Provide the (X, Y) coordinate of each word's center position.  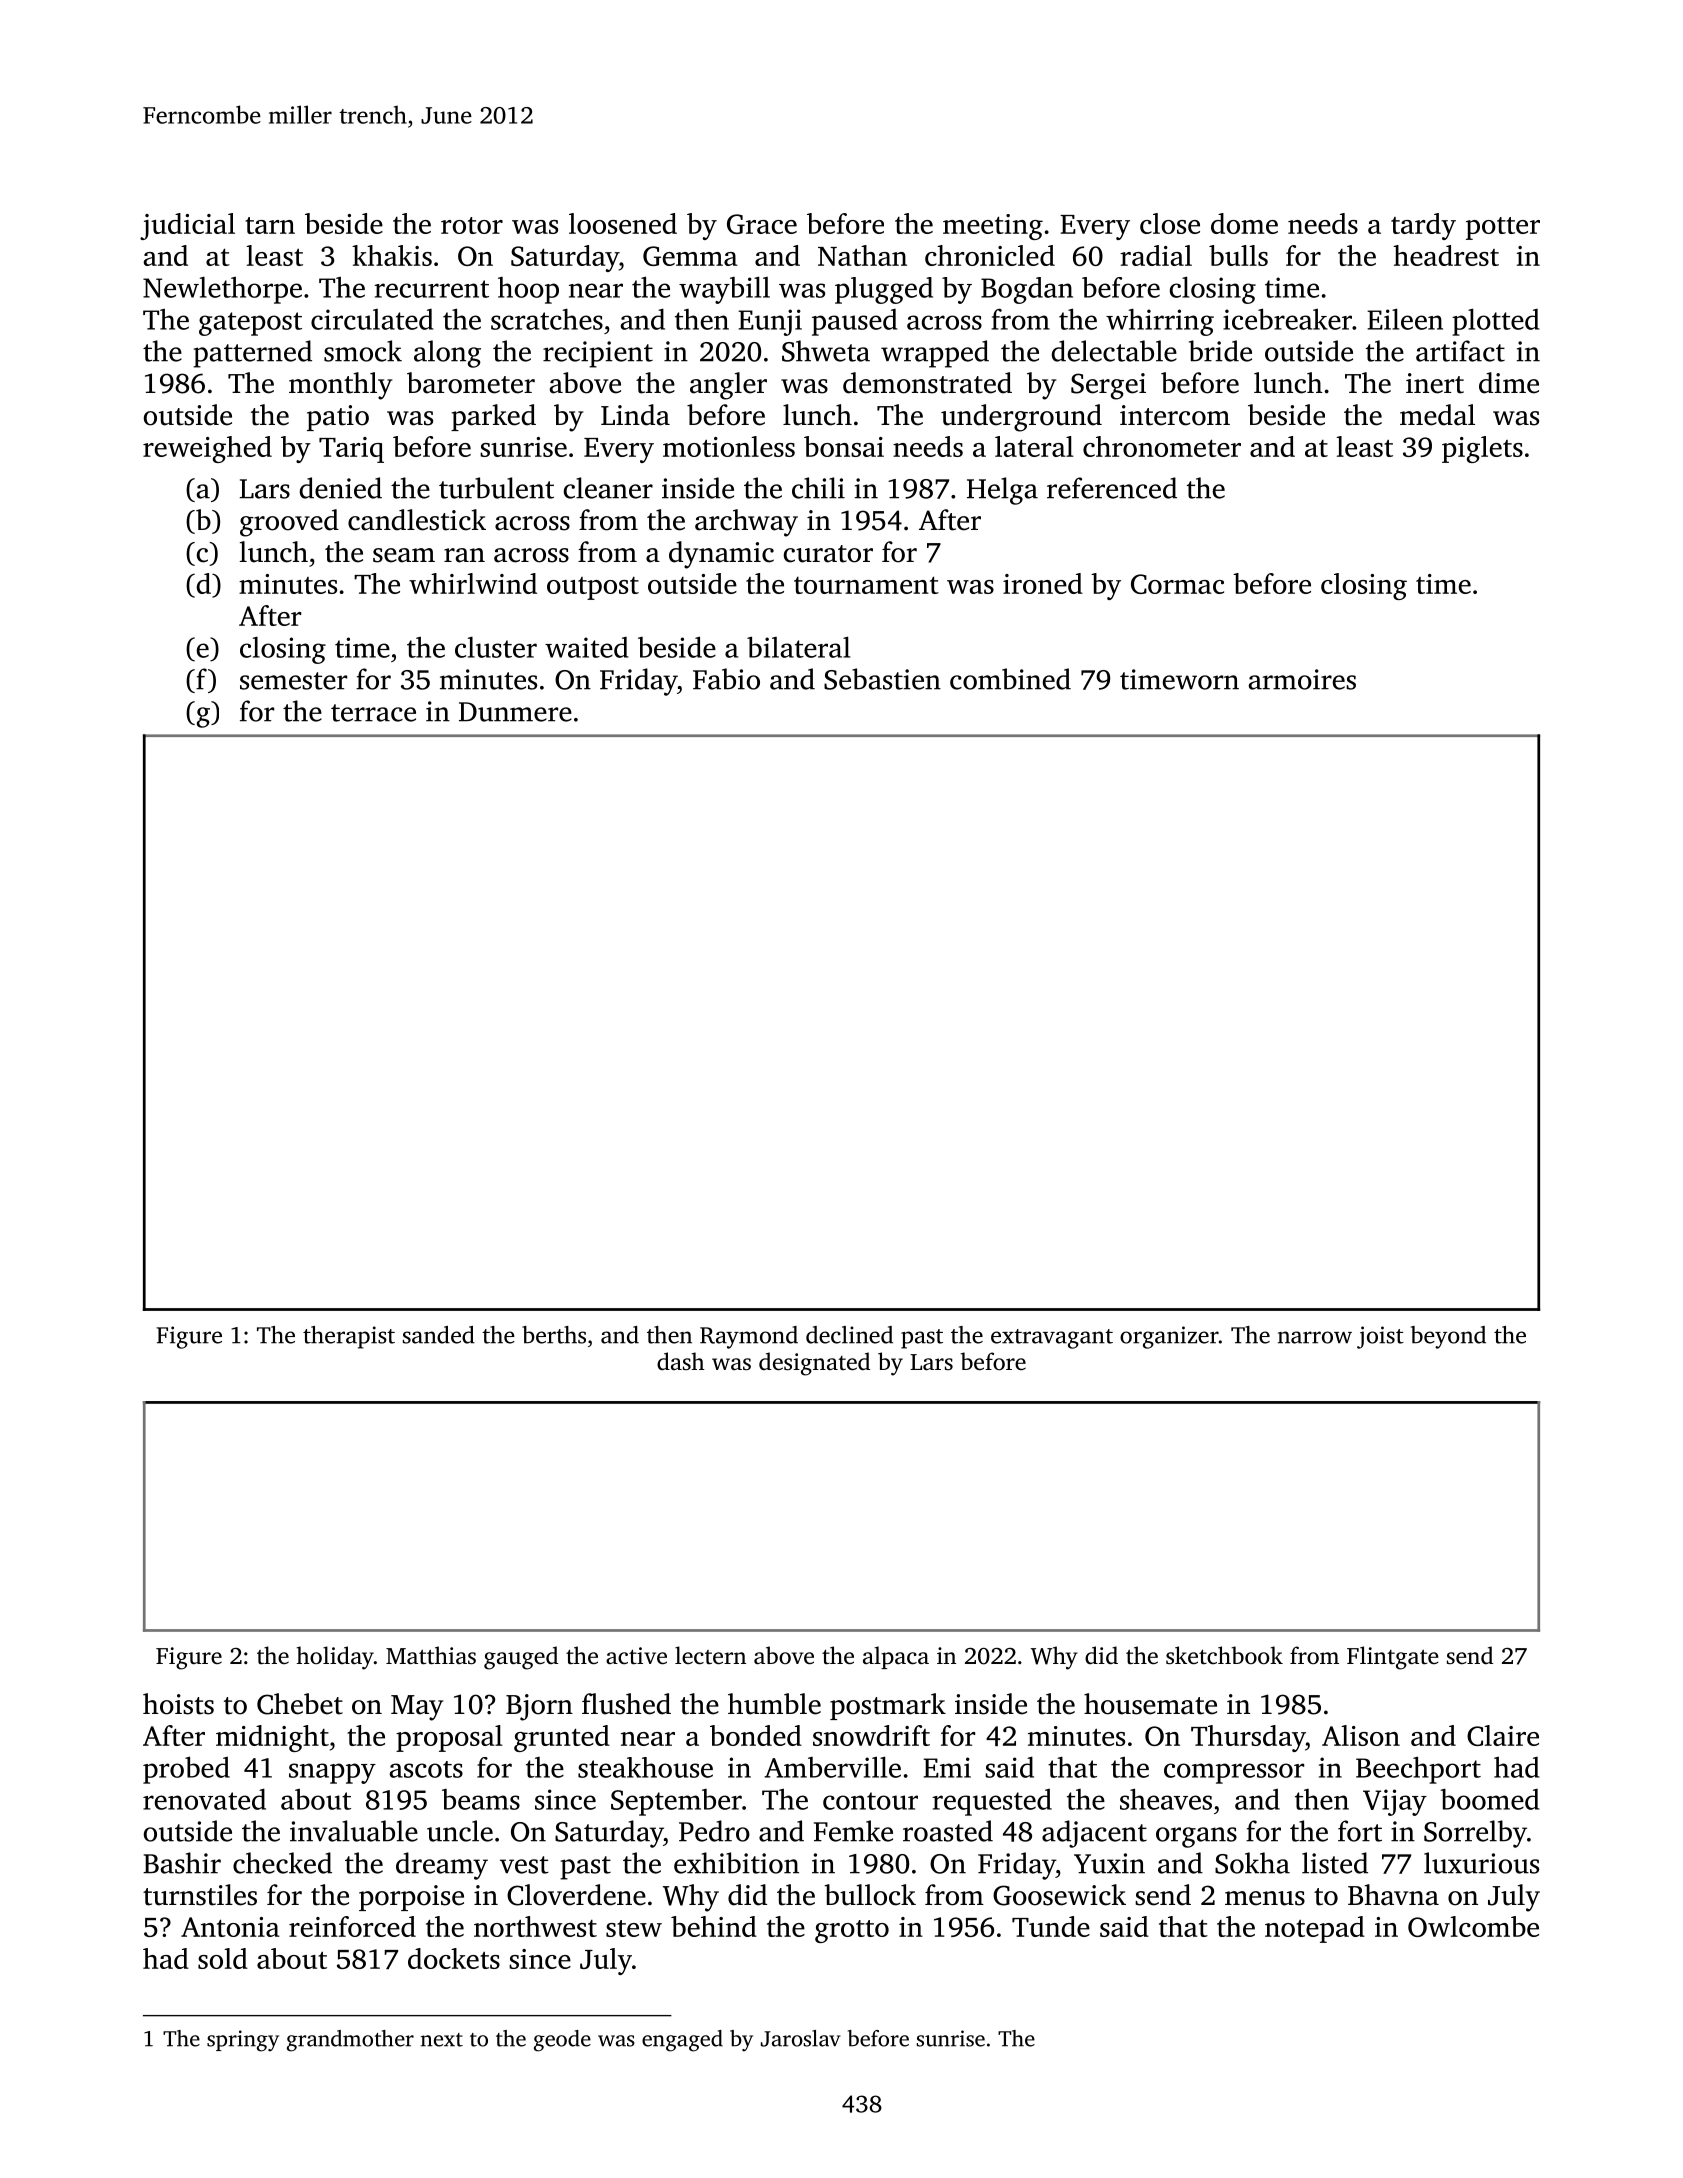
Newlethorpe (222, 290)
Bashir (182, 1863)
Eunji (770, 322)
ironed (1043, 583)
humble (774, 1704)
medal (1437, 415)
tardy (1423, 226)
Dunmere (515, 712)
